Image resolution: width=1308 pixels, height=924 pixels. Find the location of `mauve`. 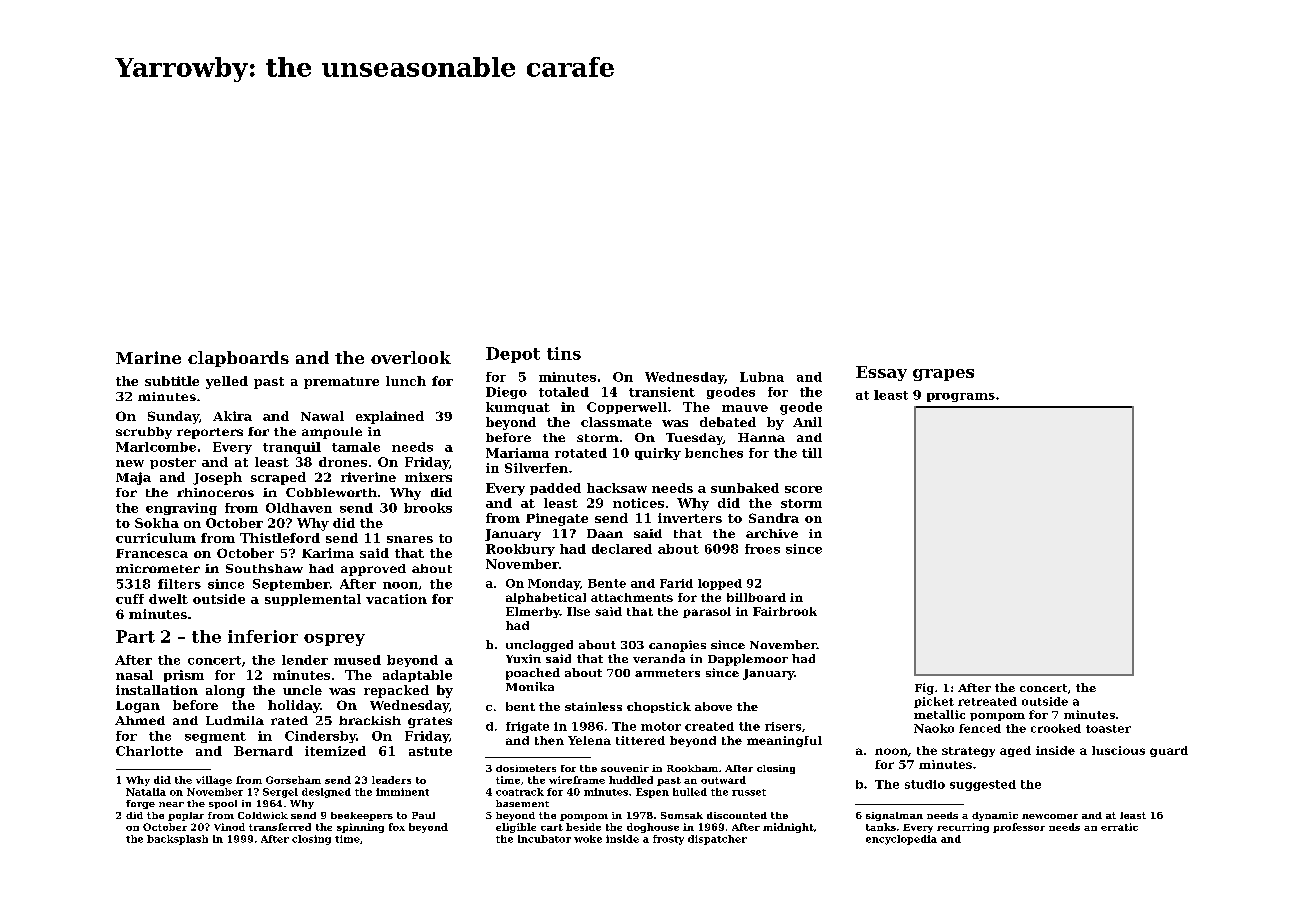

mauve is located at coordinates (745, 408).
